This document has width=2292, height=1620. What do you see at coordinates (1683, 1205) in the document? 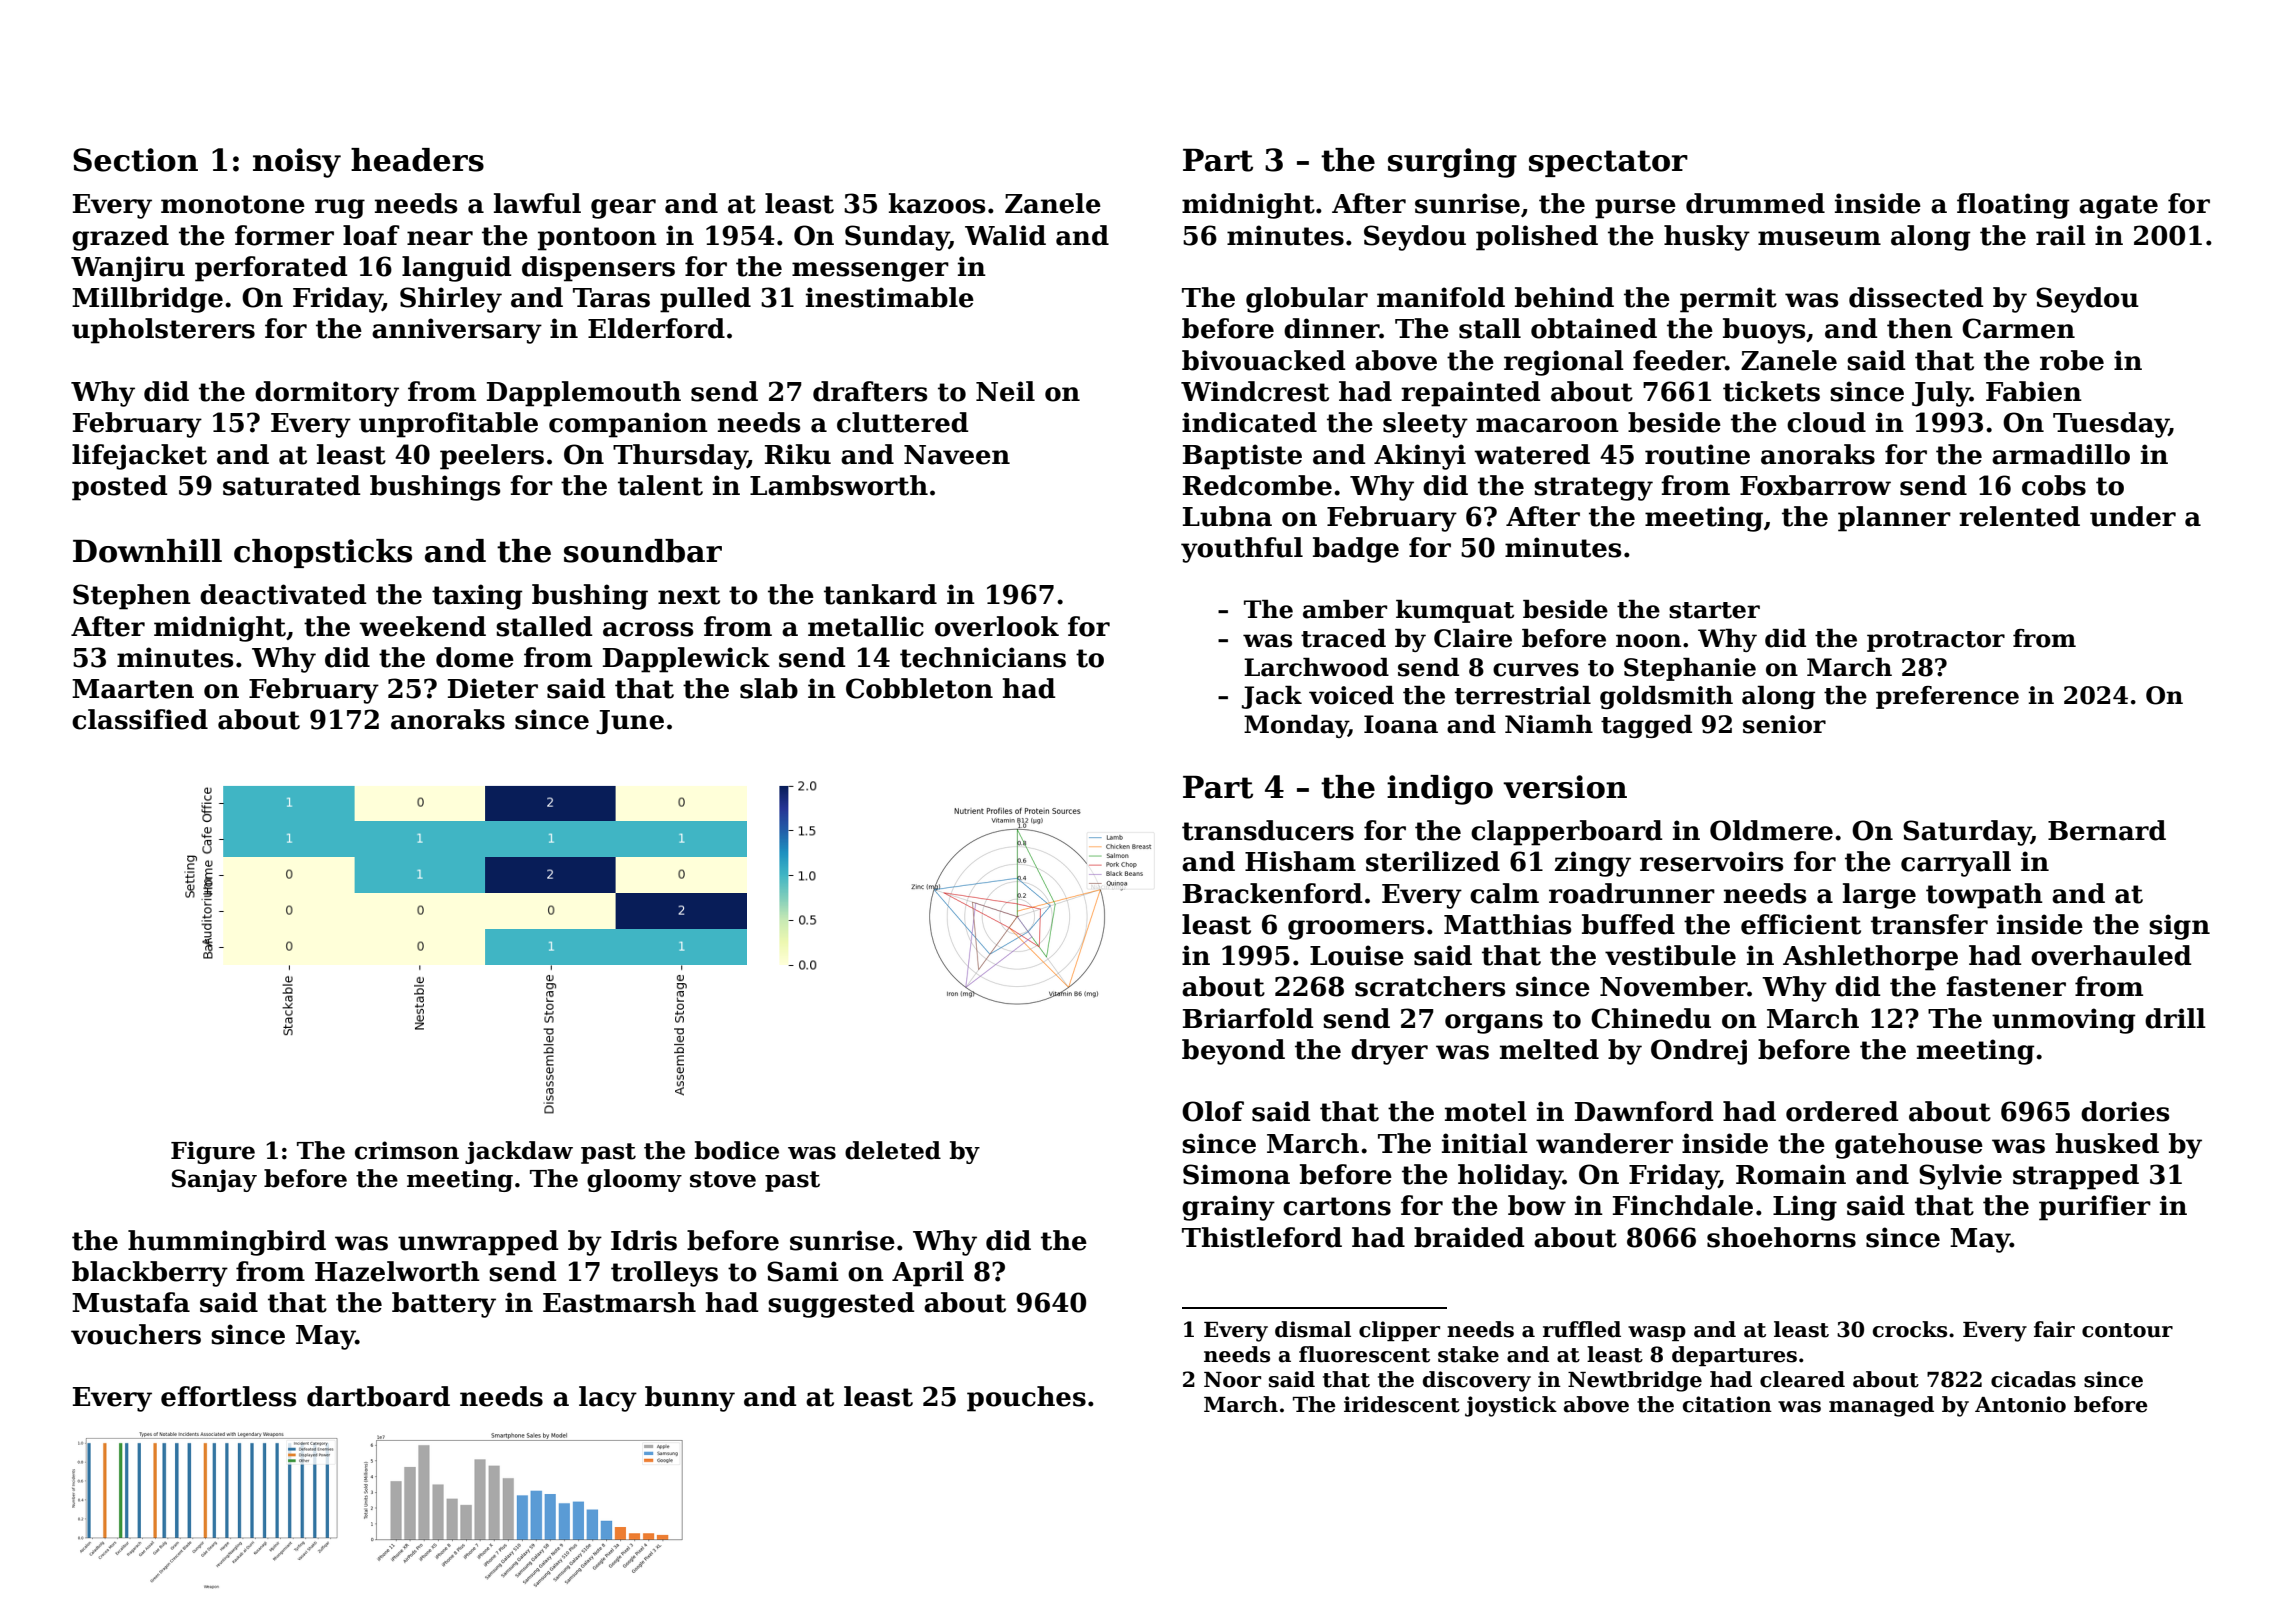
I see `Finchdale` at bounding box center [1683, 1205].
